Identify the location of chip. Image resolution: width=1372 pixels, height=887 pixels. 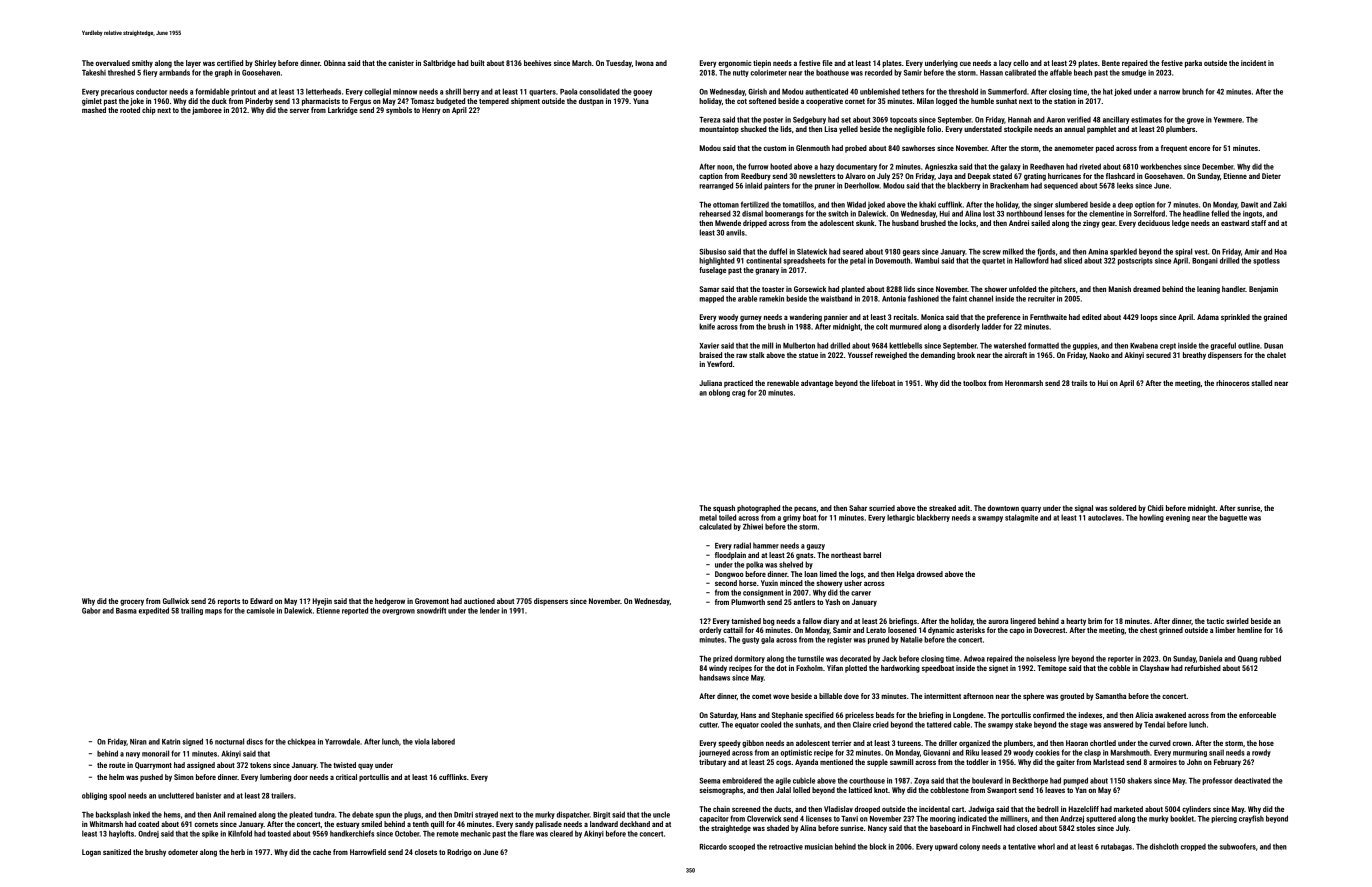
(149, 111).
